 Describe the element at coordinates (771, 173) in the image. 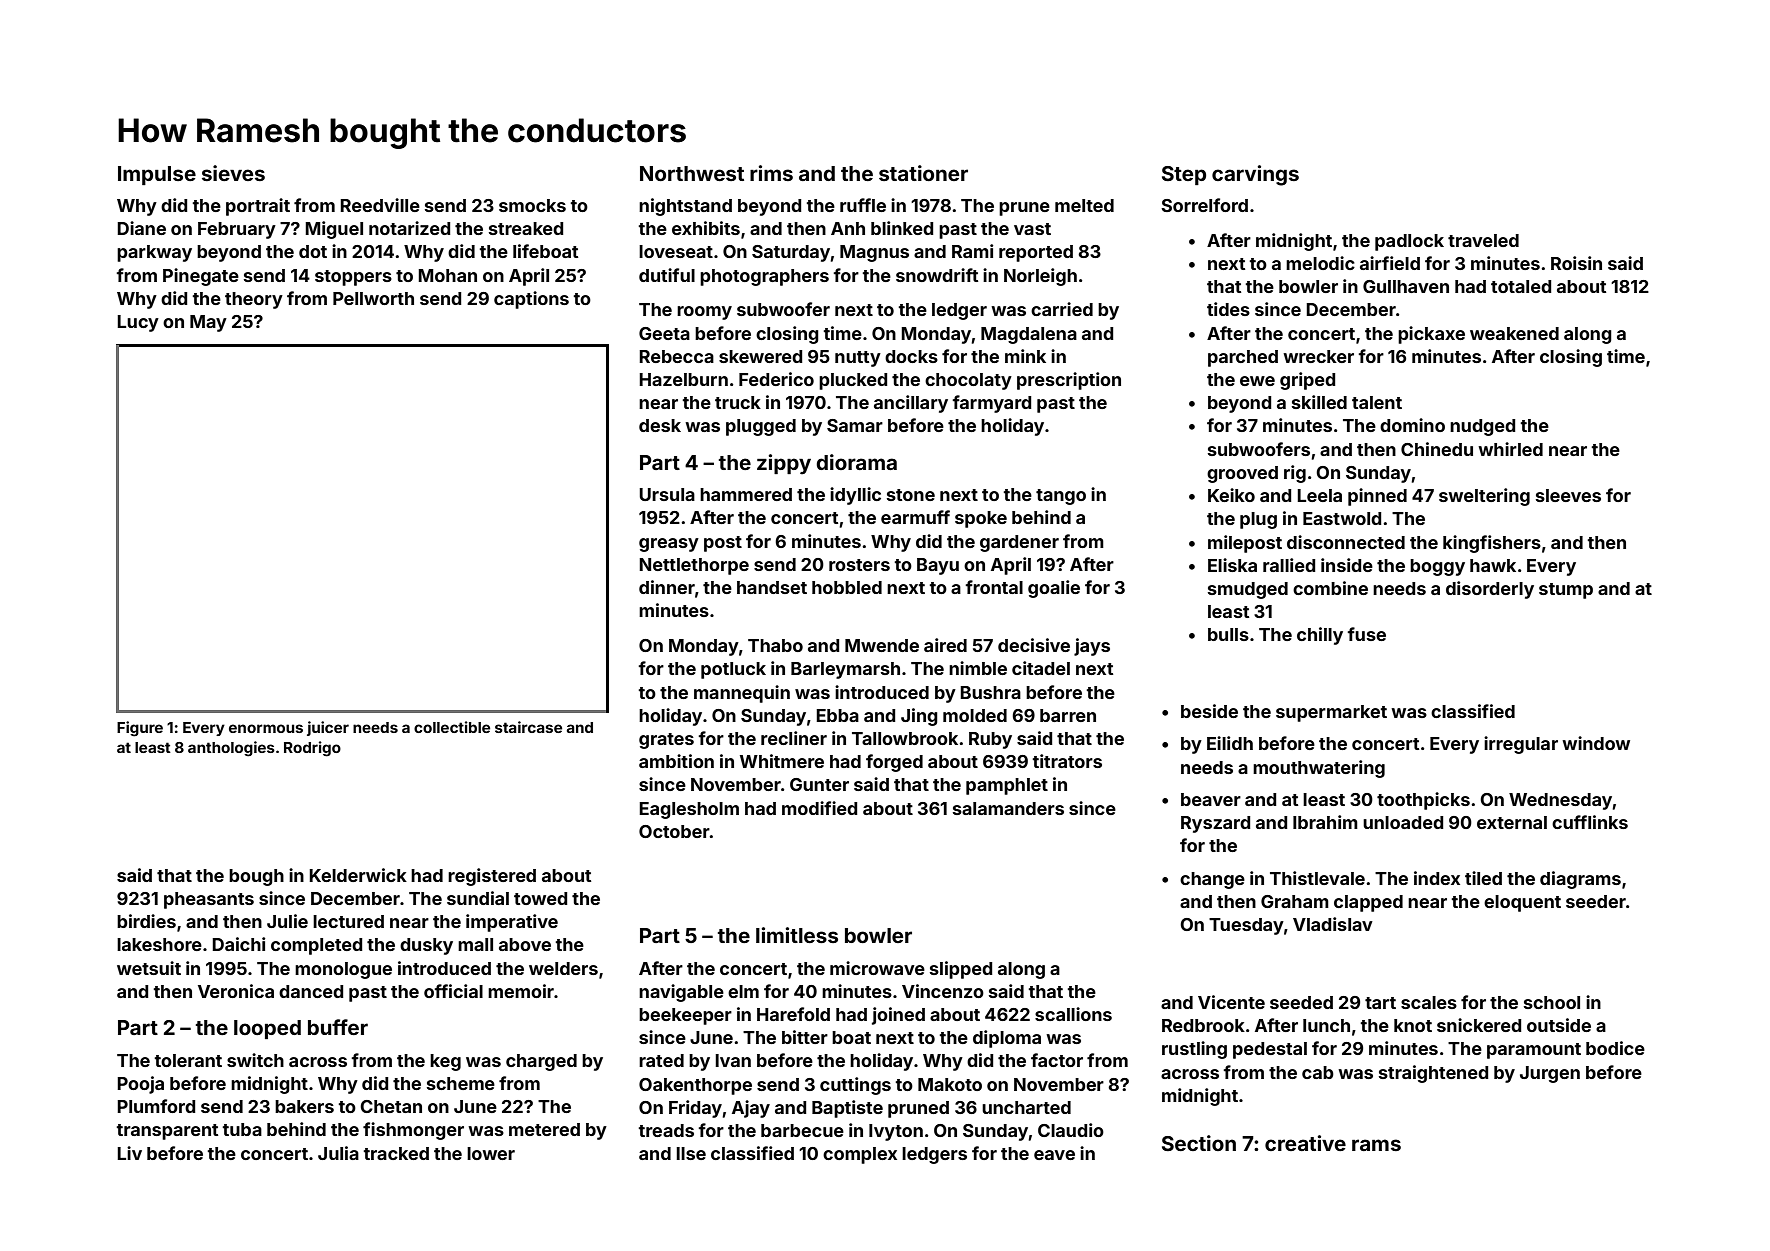

I see `rims` at that location.
